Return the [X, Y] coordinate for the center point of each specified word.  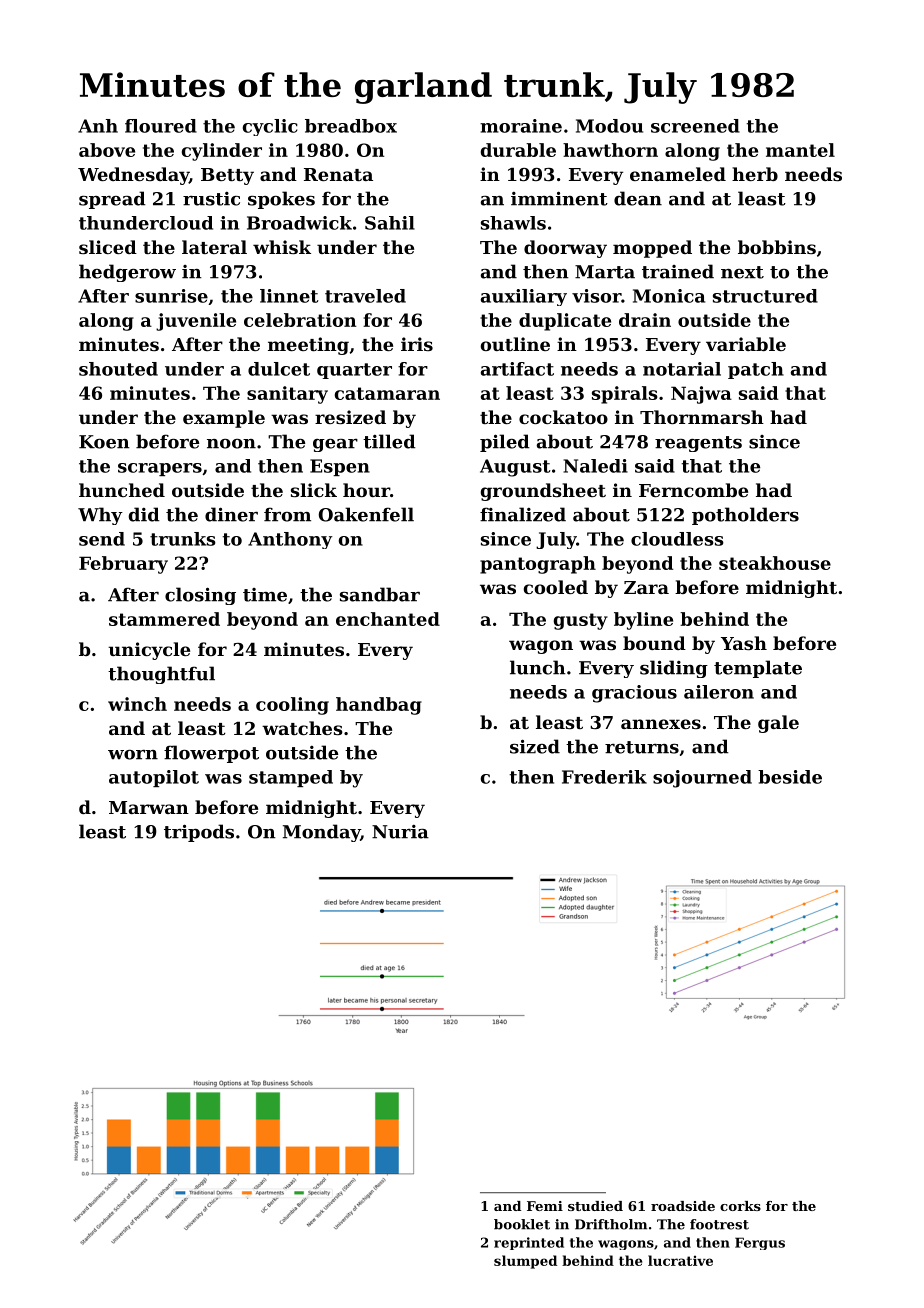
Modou [609, 126]
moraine [521, 126]
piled [505, 443]
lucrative [680, 1260]
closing [200, 596]
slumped [525, 1262]
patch [756, 370]
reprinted [529, 1243]
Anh [98, 126]
